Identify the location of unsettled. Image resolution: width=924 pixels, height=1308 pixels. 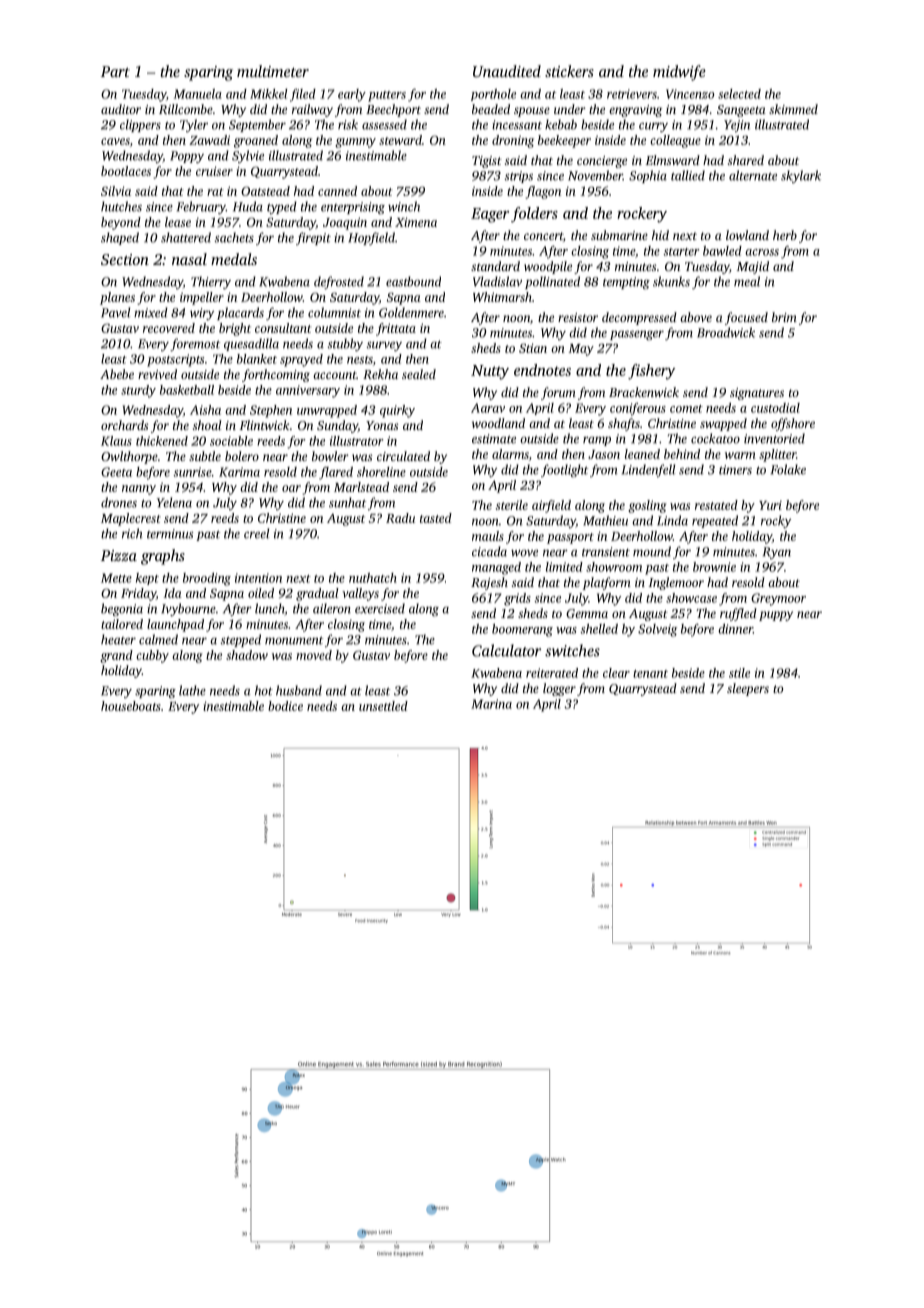
(383, 706).
